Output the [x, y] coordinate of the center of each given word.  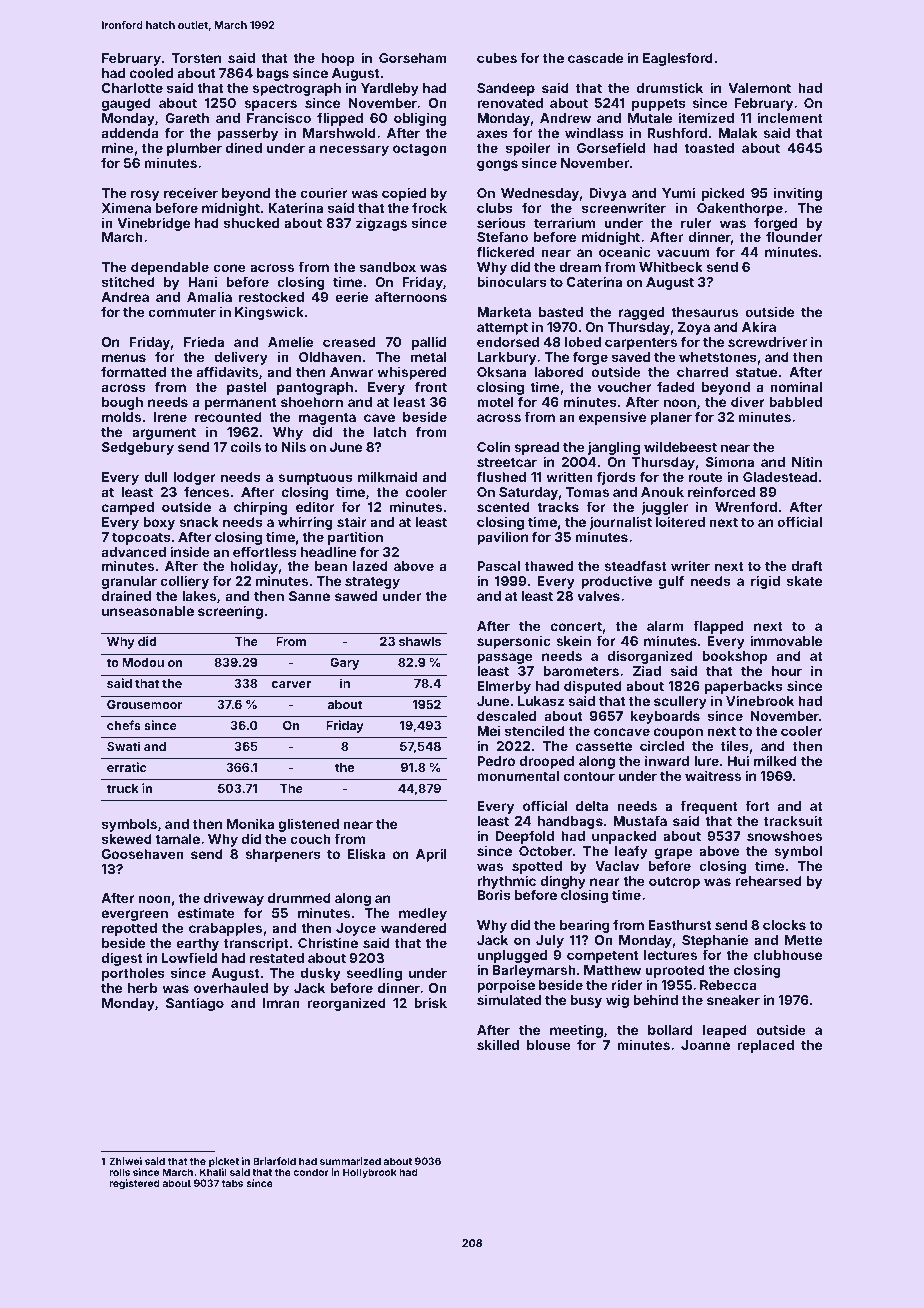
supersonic [514, 642]
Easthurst [679, 925]
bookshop [735, 657]
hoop [338, 59]
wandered [413, 928]
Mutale [650, 118]
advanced [134, 552]
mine [118, 147]
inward [667, 760]
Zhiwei [125, 1161]
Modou [143, 662]
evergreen [135, 915]
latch [390, 432]
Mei [488, 730]
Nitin [807, 461]
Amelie [290, 341]
